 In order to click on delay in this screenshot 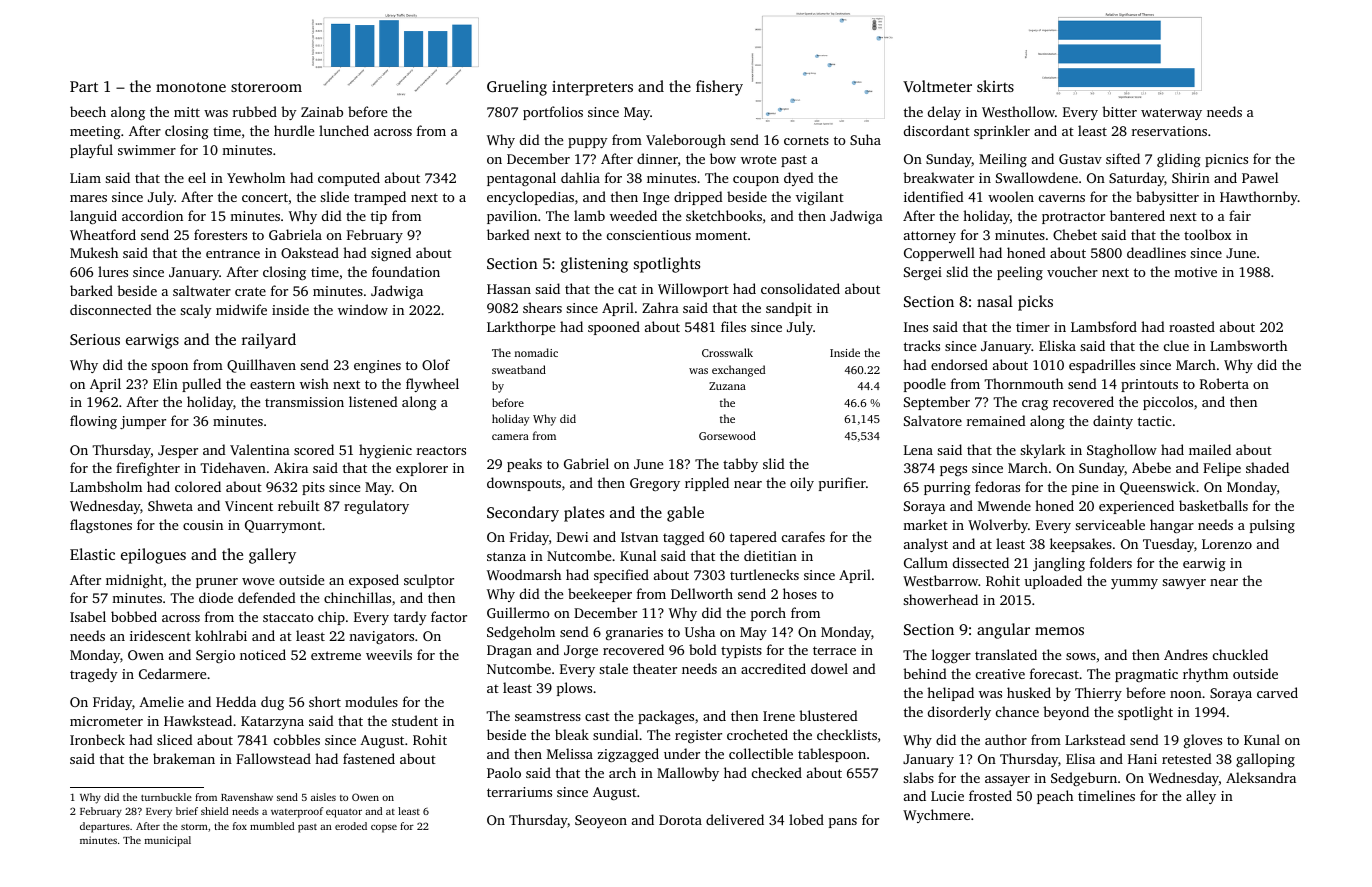, I will do `click(944, 113)`.
